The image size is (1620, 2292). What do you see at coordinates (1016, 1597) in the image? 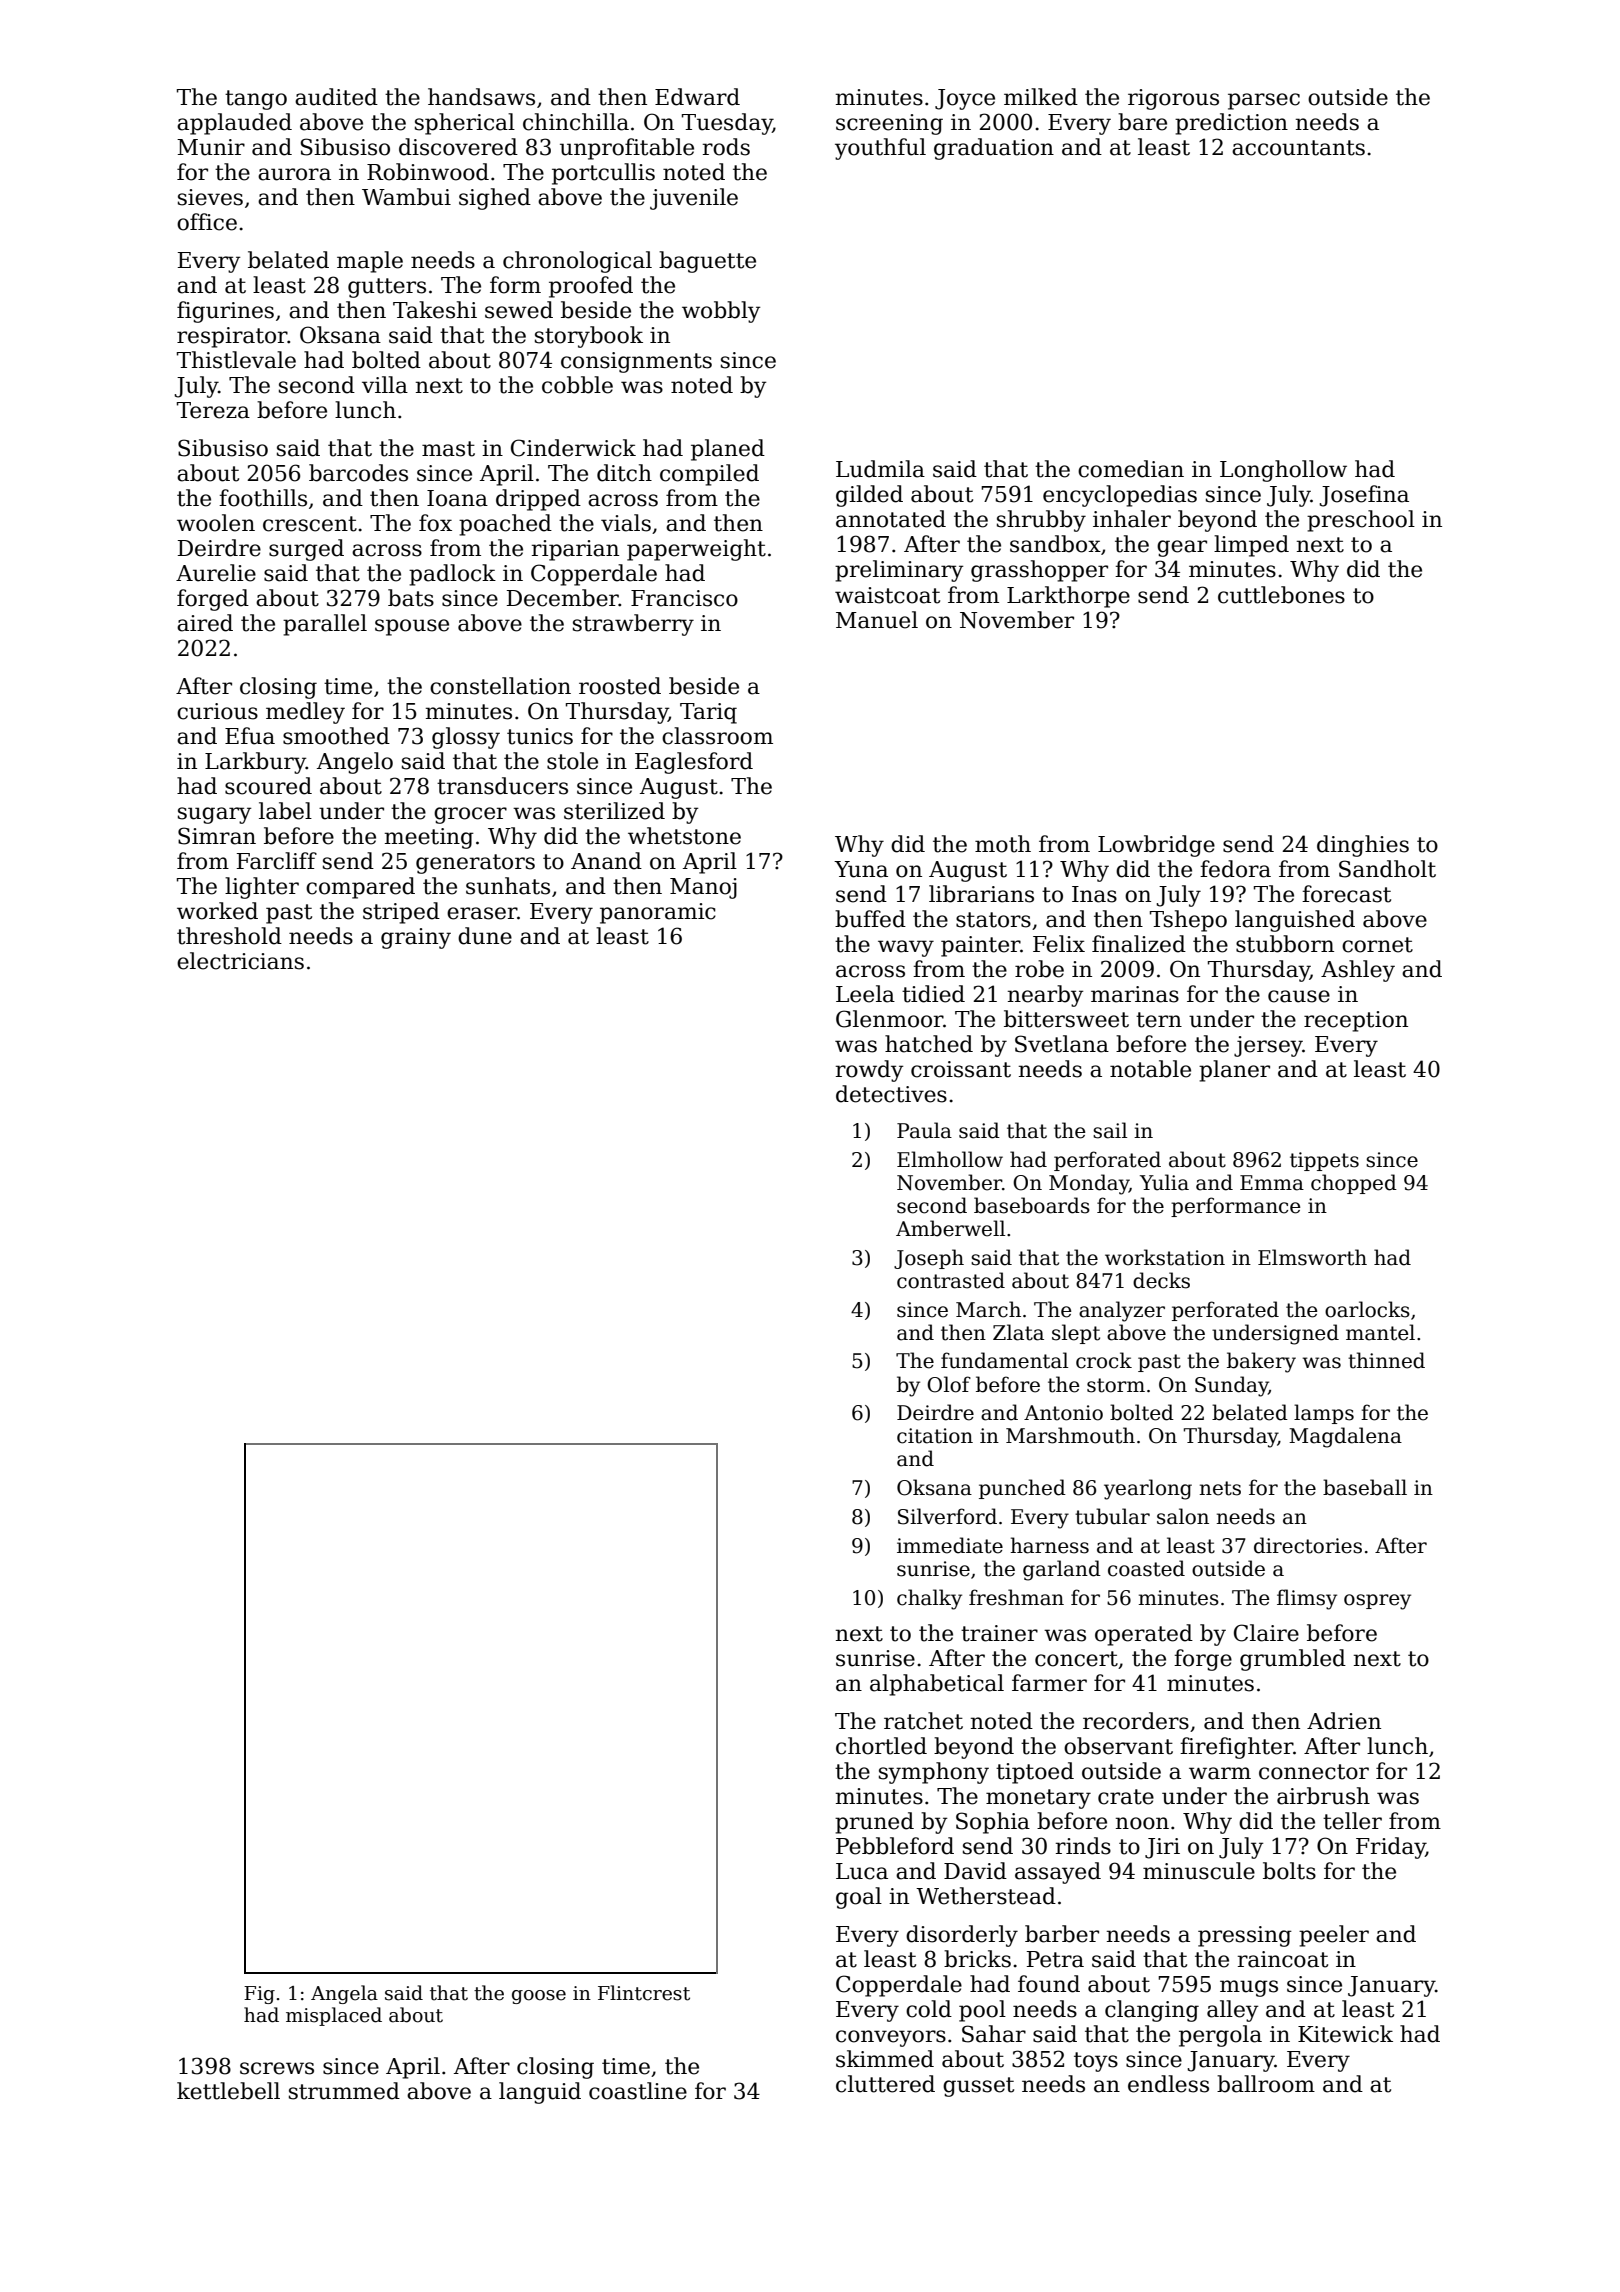
I see `freshman` at bounding box center [1016, 1597].
